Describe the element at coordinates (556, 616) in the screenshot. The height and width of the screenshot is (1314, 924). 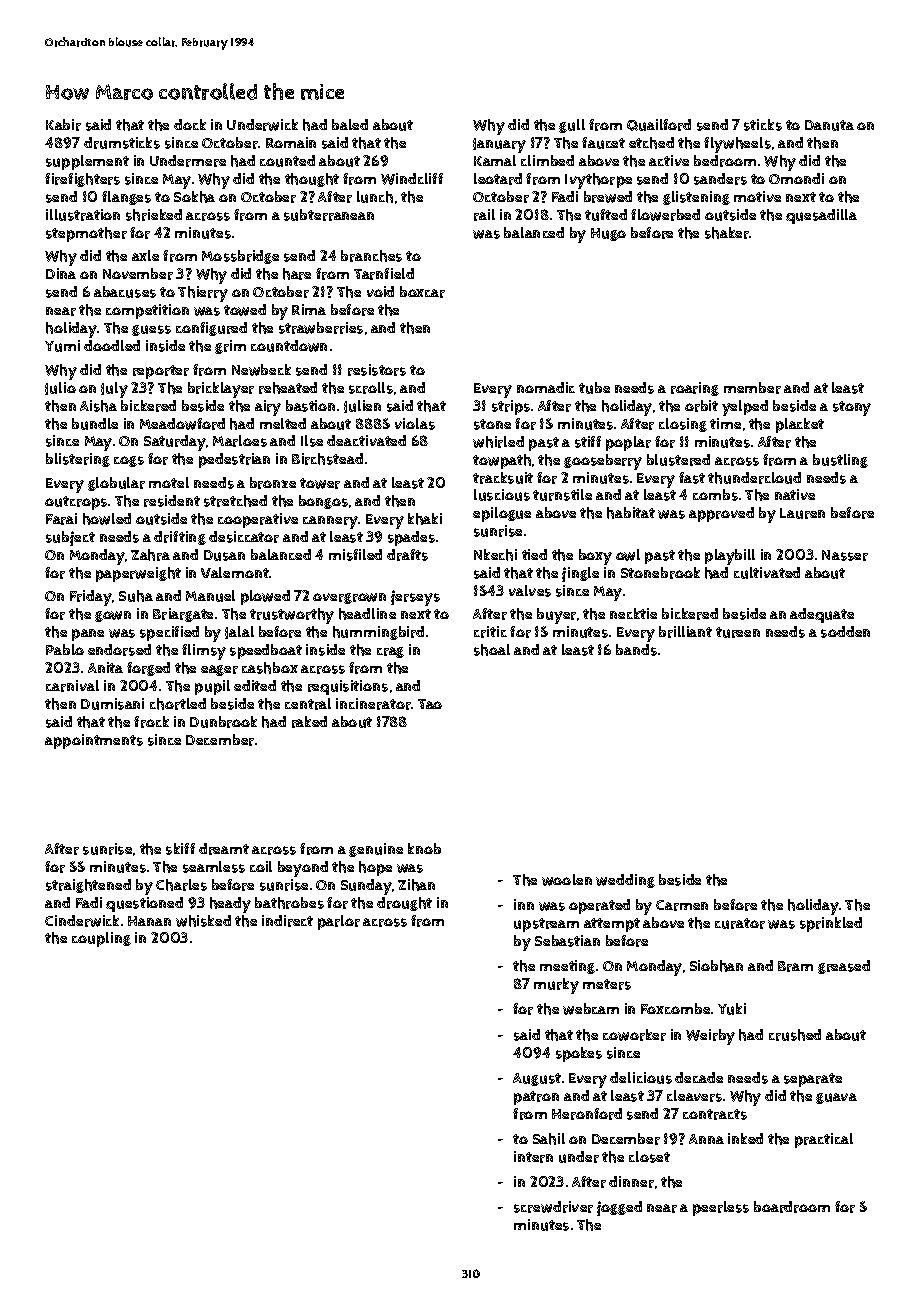
I see `buyer` at that location.
